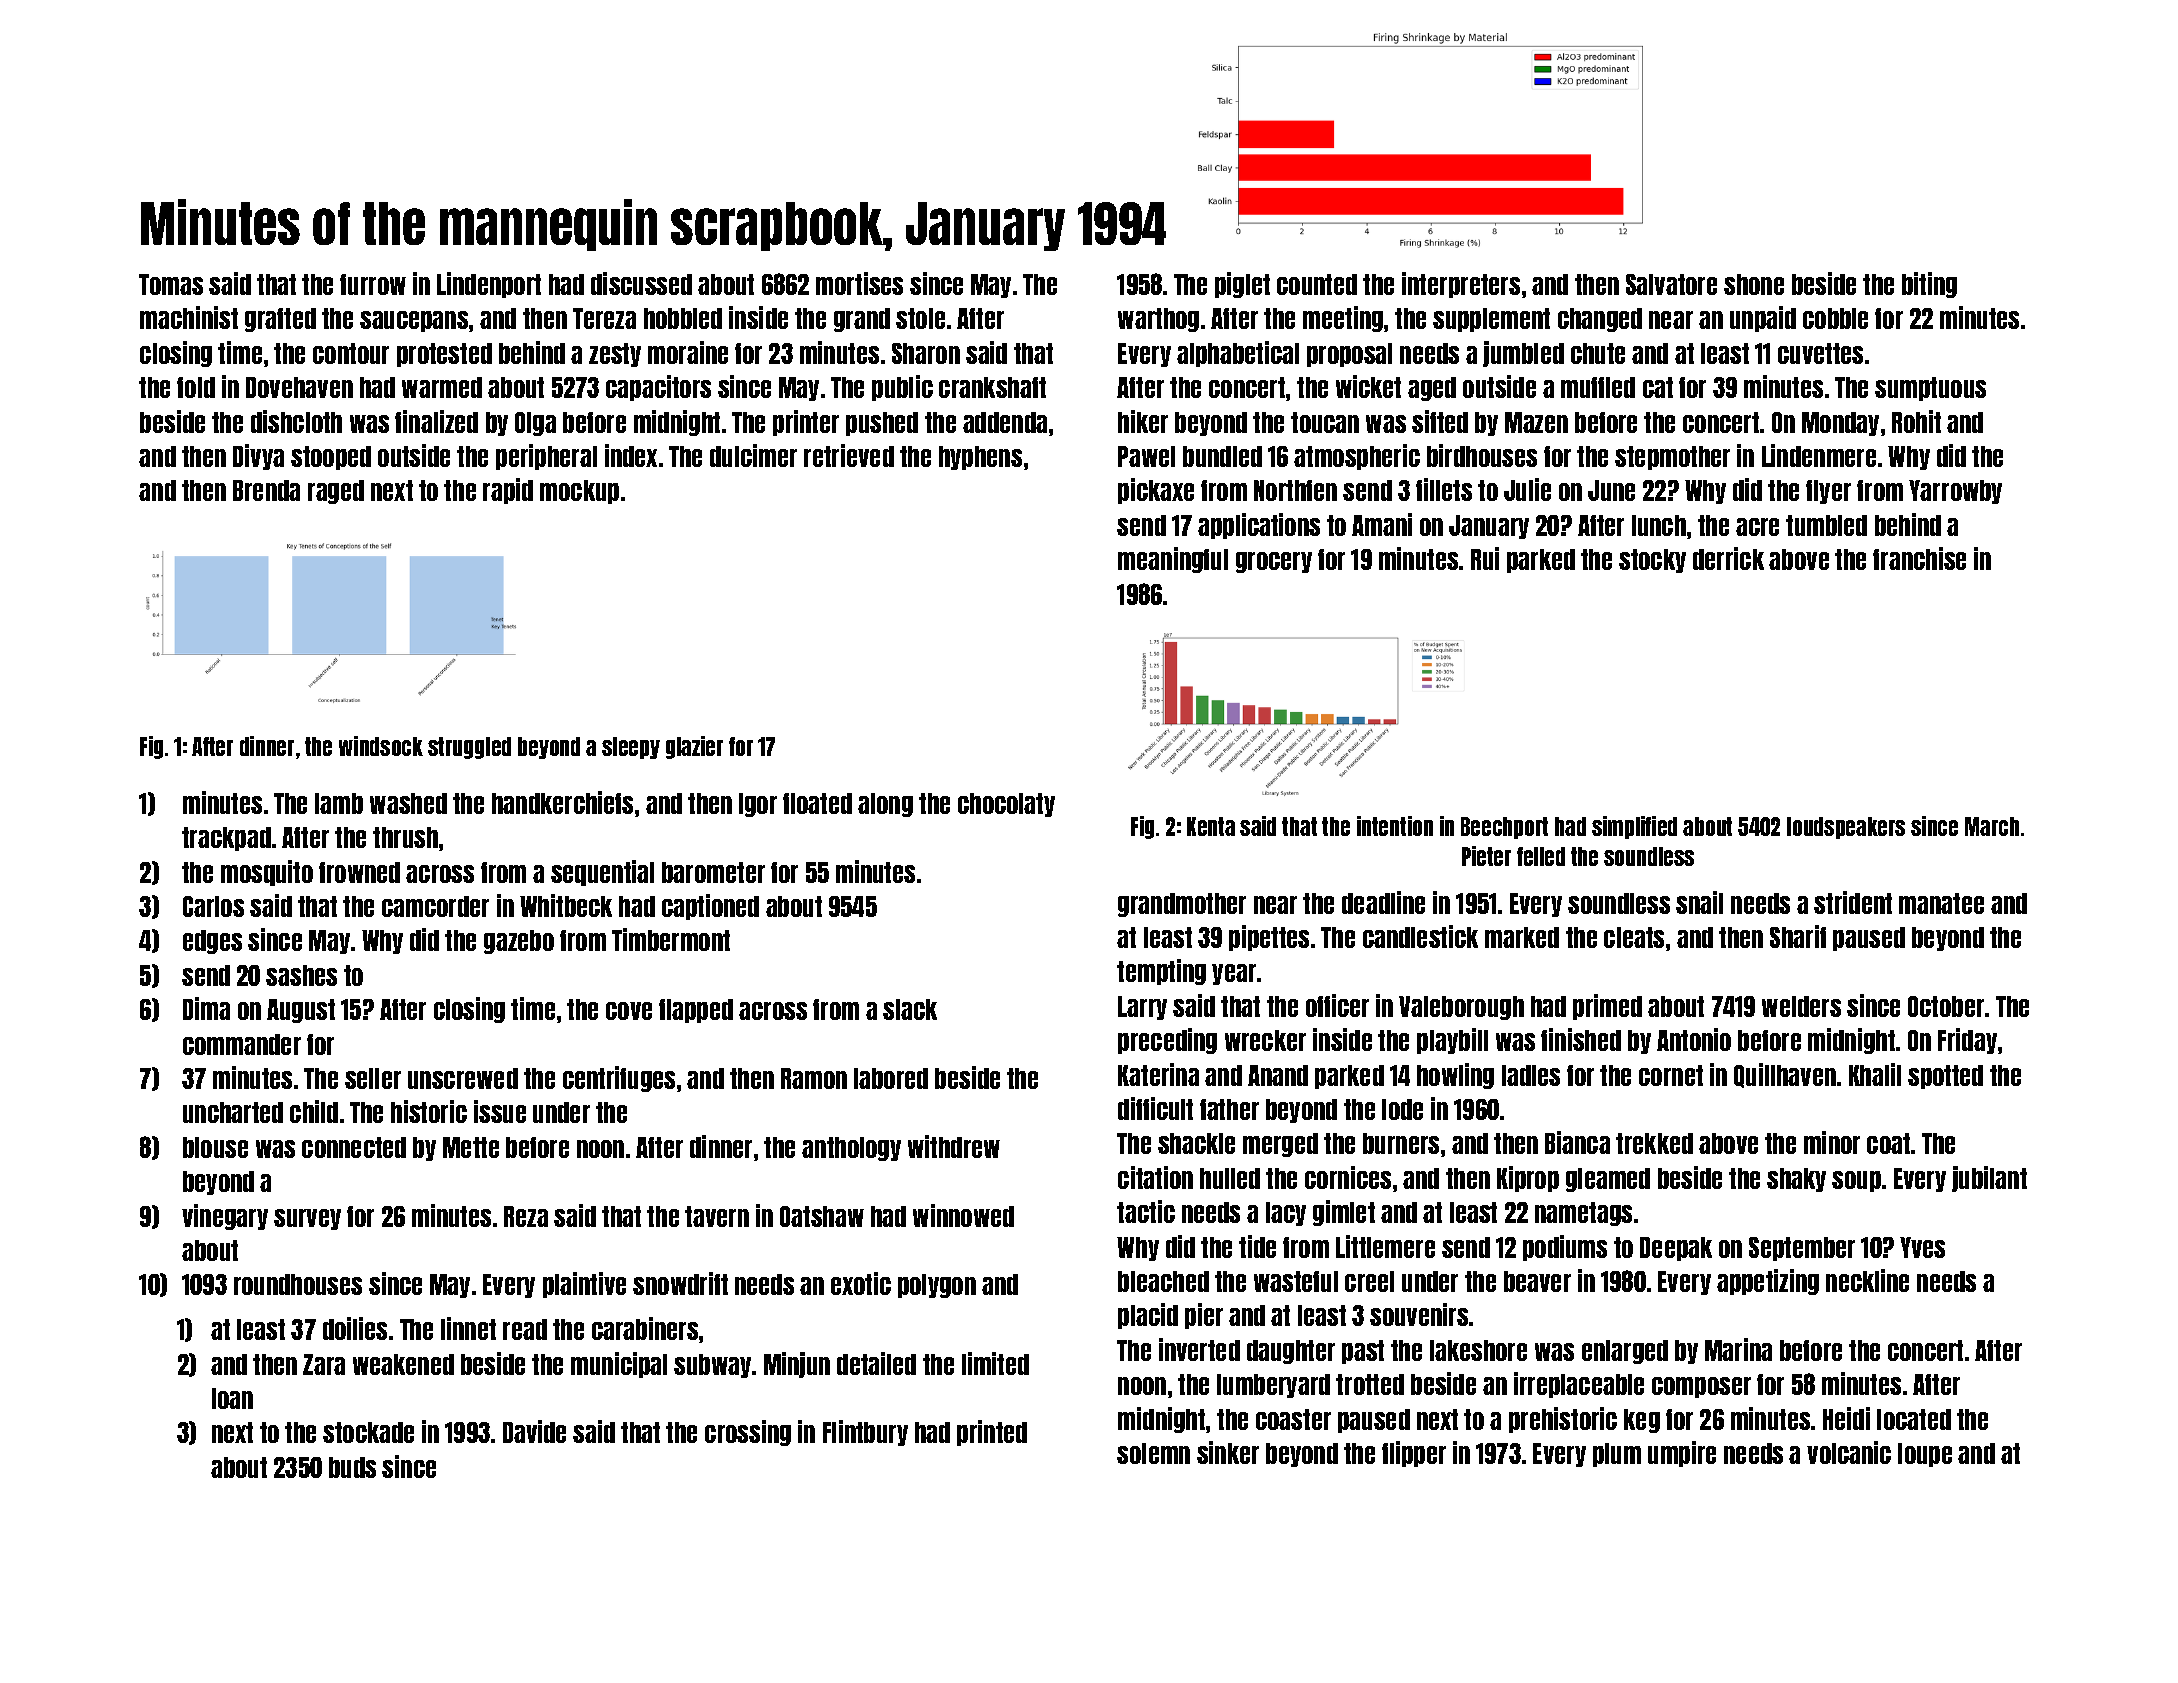  Describe the element at coordinates (694, 747) in the screenshot. I see `glazier` at that location.
